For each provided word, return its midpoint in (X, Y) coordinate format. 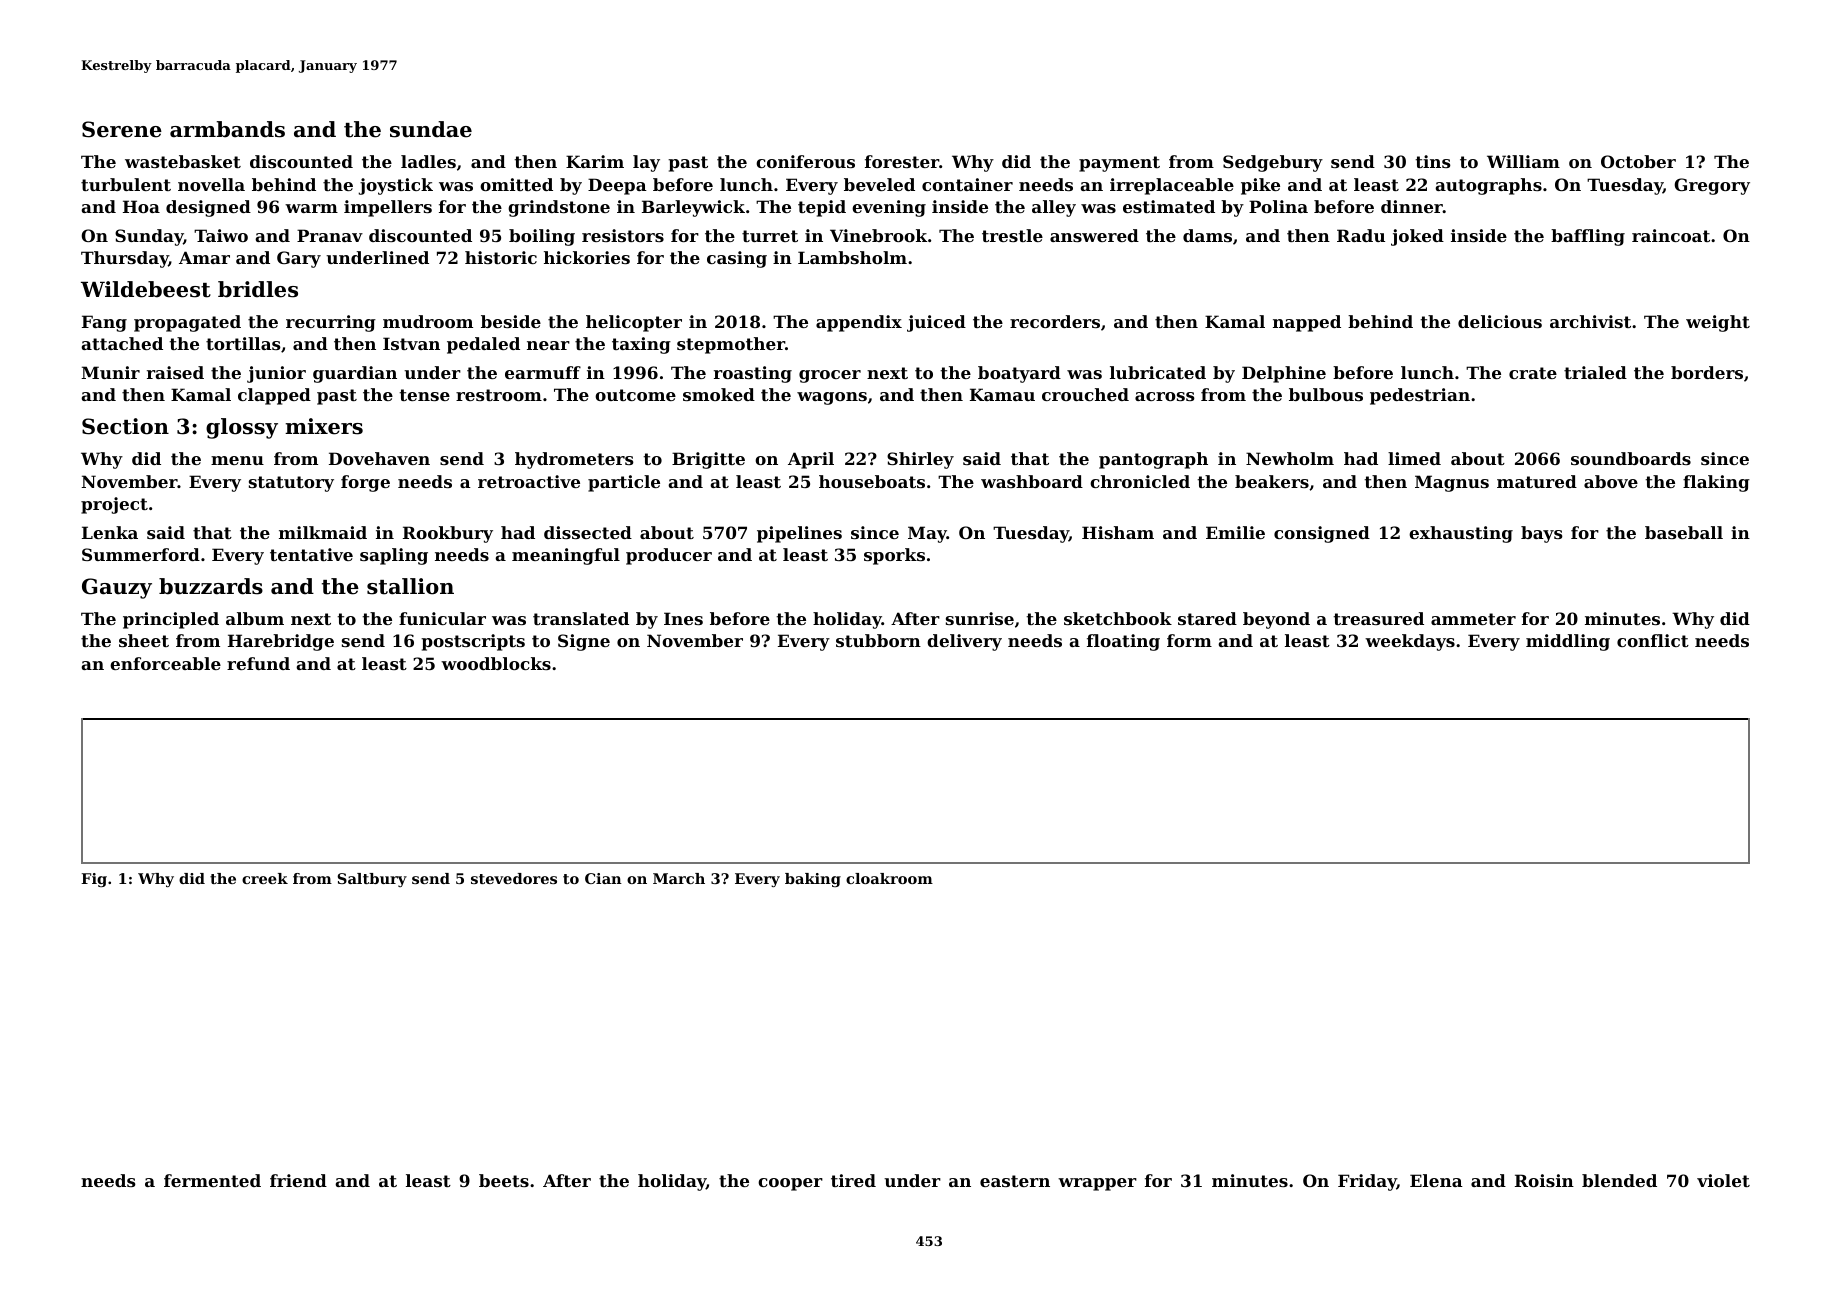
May (927, 534)
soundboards (1631, 458)
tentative (311, 554)
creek (265, 878)
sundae (431, 129)
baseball (1684, 532)
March (679, 878)
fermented (212, 1180)
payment (1119, 164)
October (1638, 161)
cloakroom (889, 878)
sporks (894, 556)
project (114, 505)
